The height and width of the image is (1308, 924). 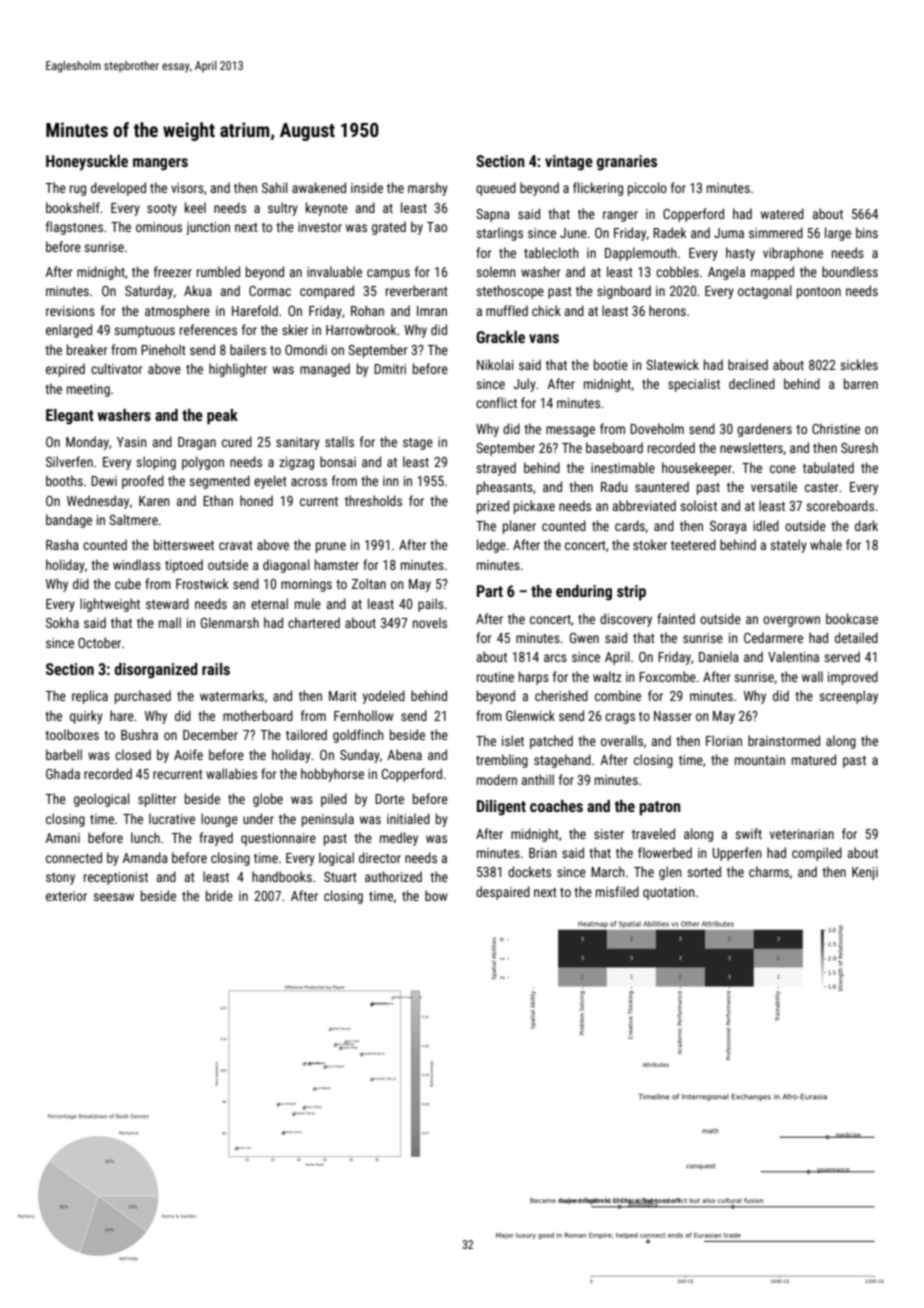 What do you see at coordinates (390, 369) in the image?
I see `Dmitri` at bounding box center [390, 369].
